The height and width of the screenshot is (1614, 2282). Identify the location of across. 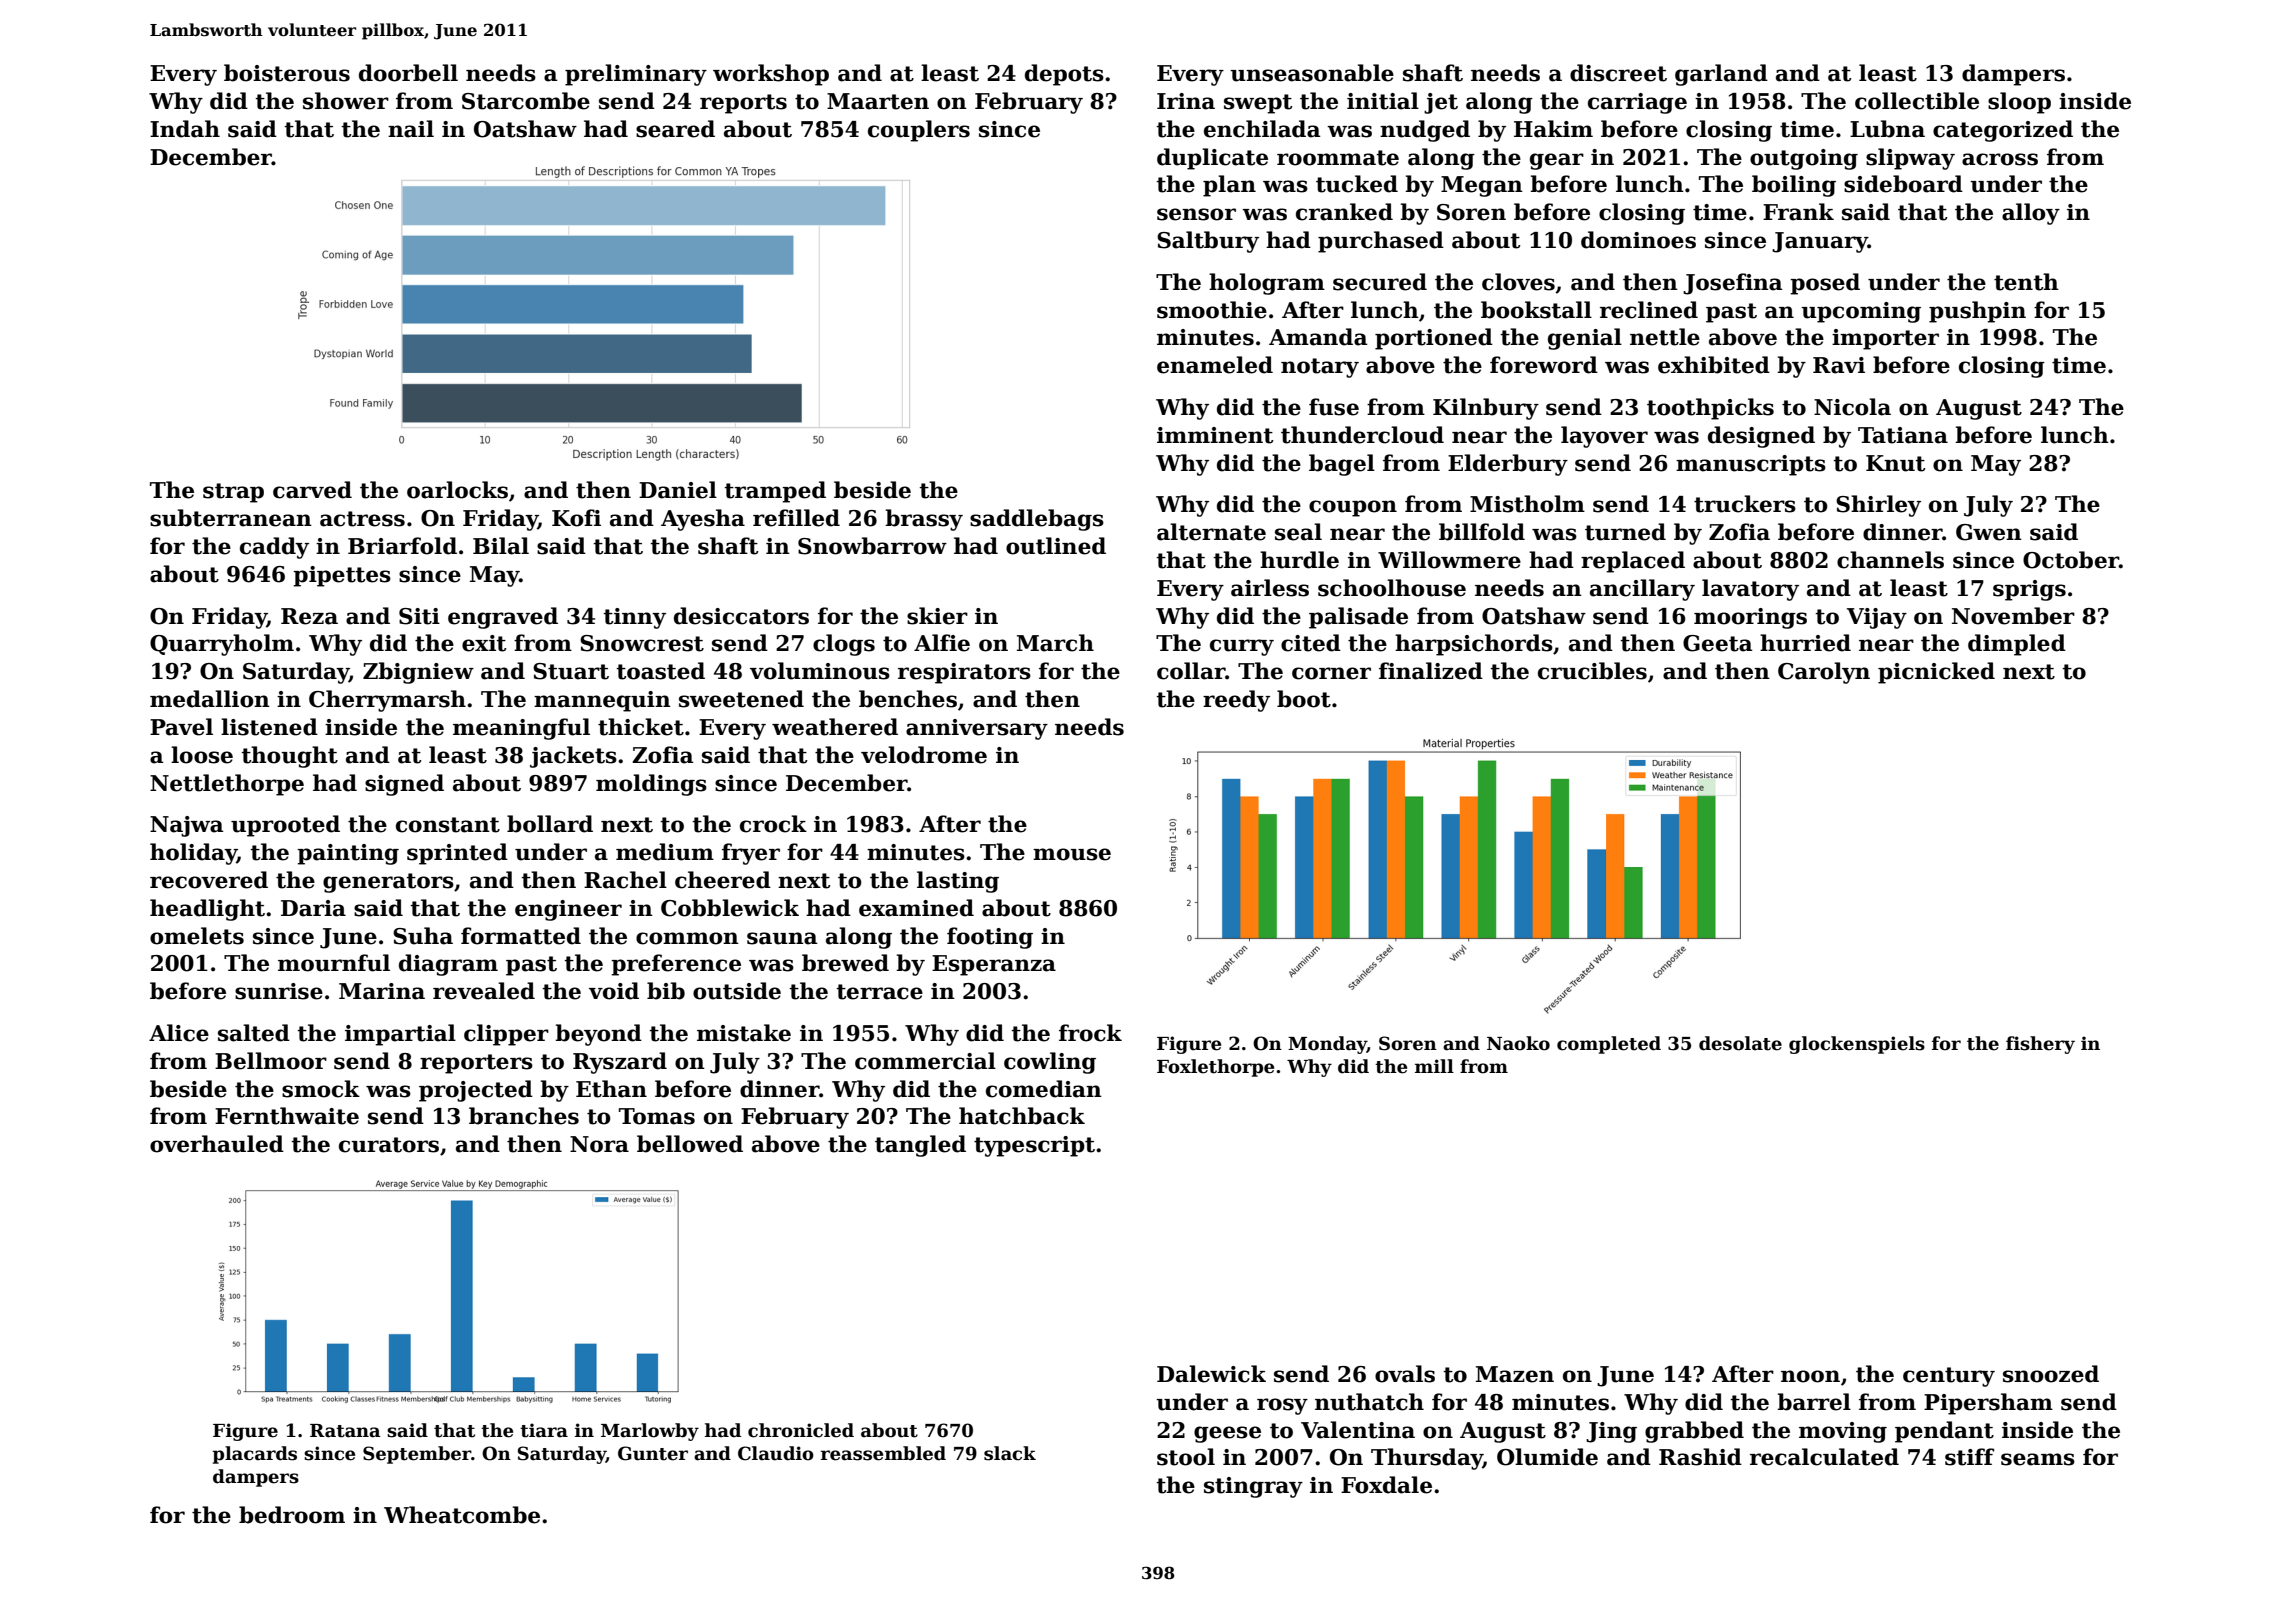
(2000, 159).
